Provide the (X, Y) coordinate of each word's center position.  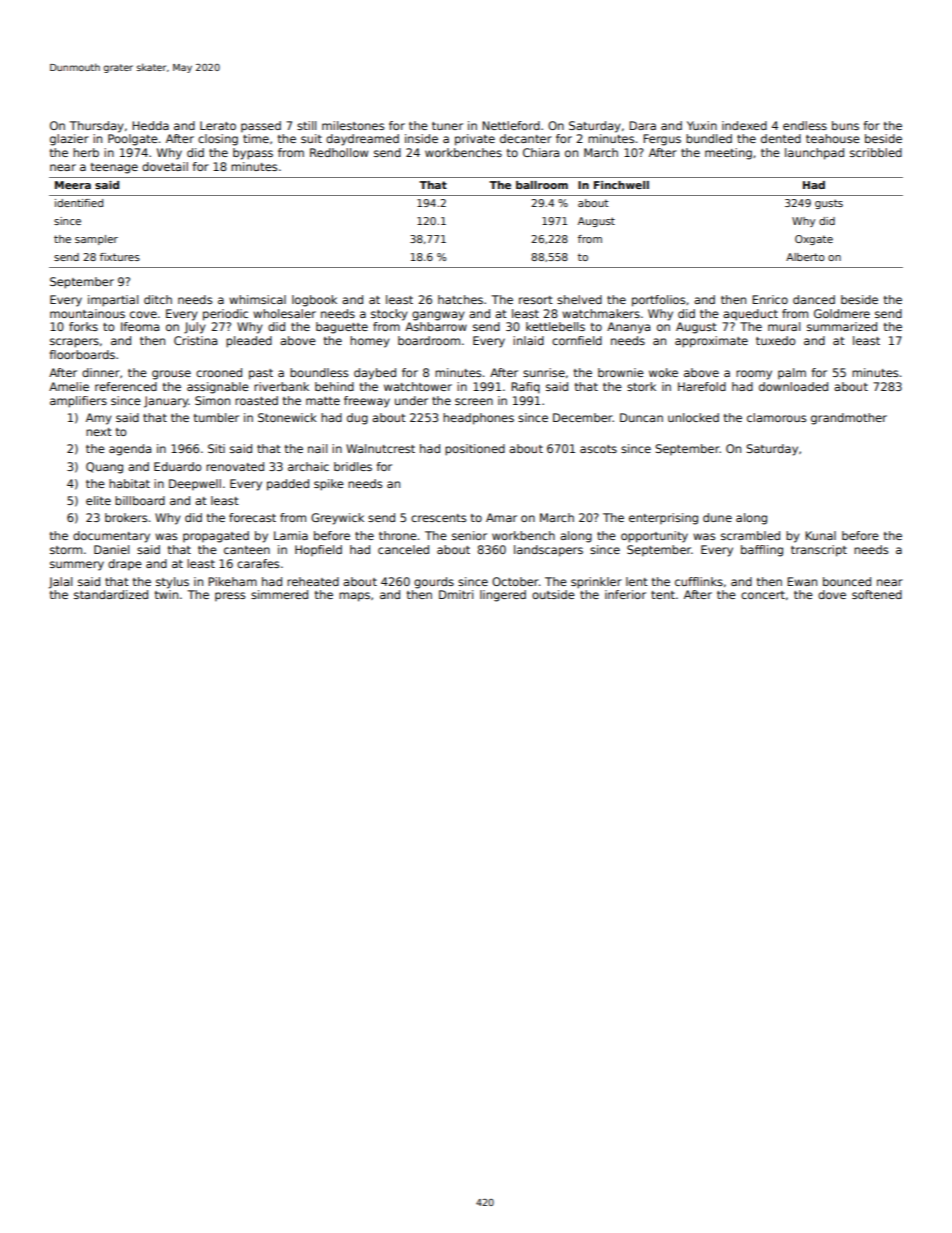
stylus (172, 583)
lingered (503, 596)
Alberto (805, 257)
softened (877, 594)
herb (86, 152)
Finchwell (621, 185)
